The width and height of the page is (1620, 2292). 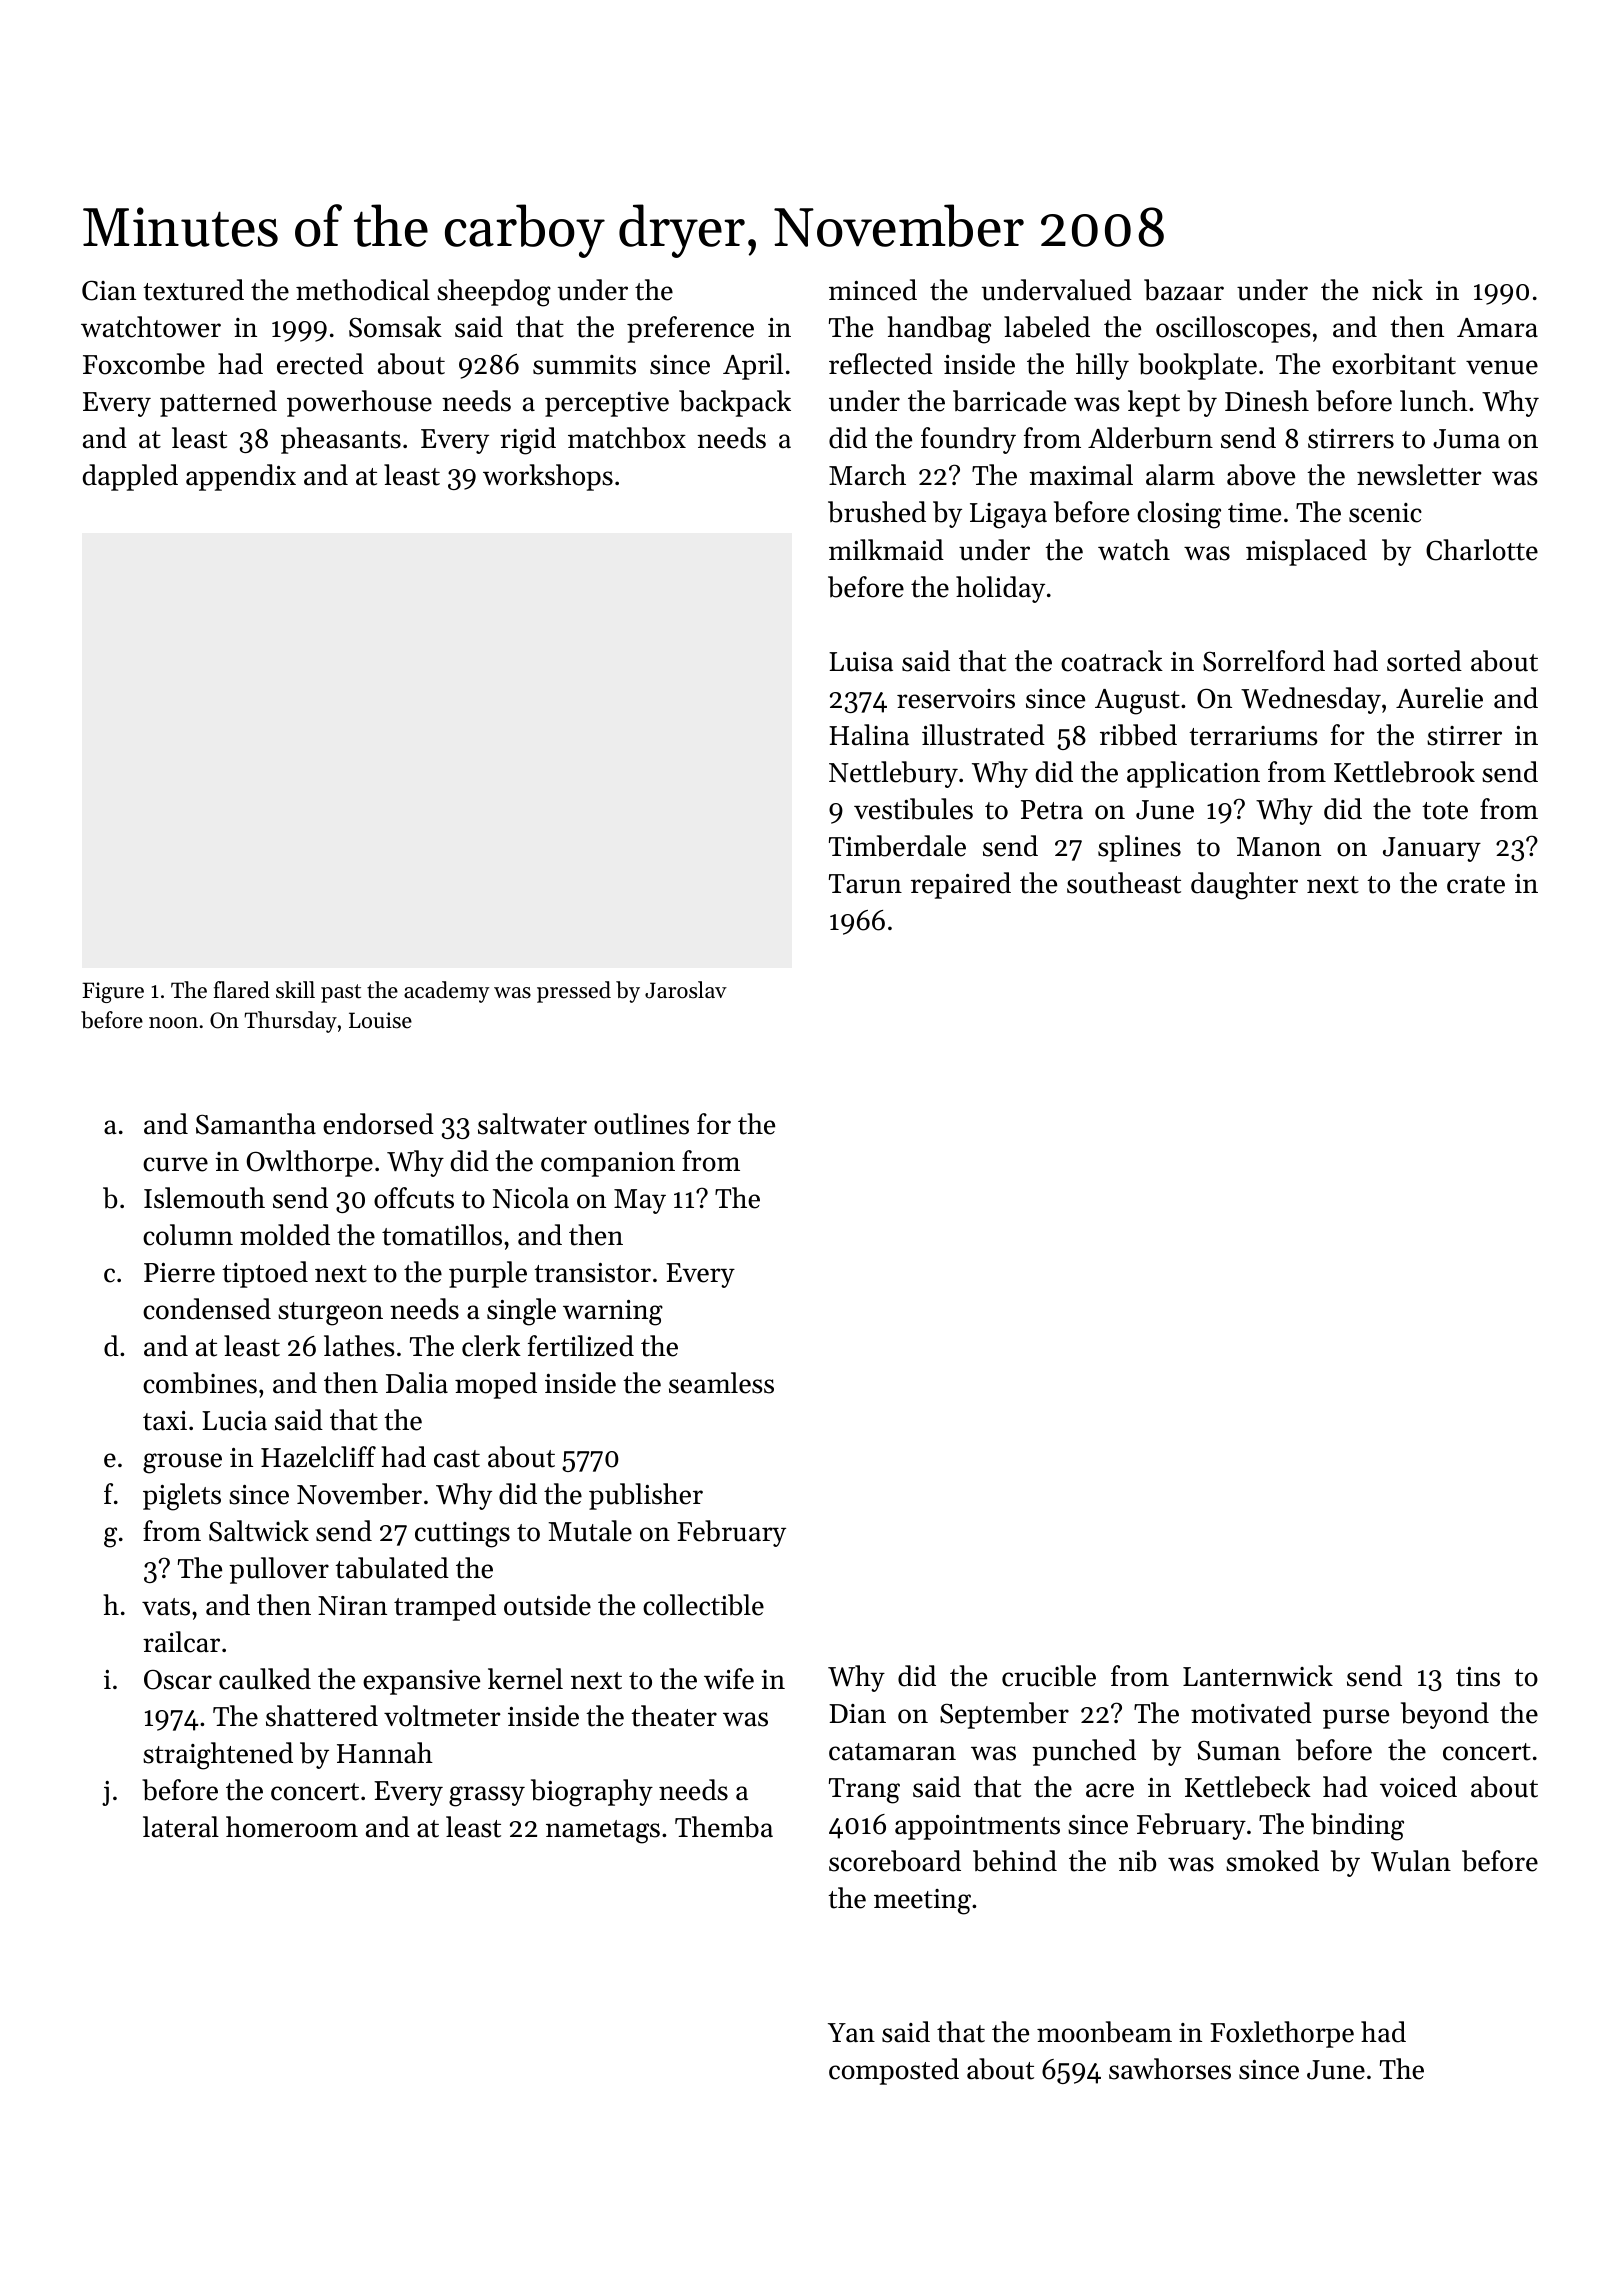 What do you see at coordinates (861, 662) in the page?
I see `Luisa` at bounding box center [861, 662].
